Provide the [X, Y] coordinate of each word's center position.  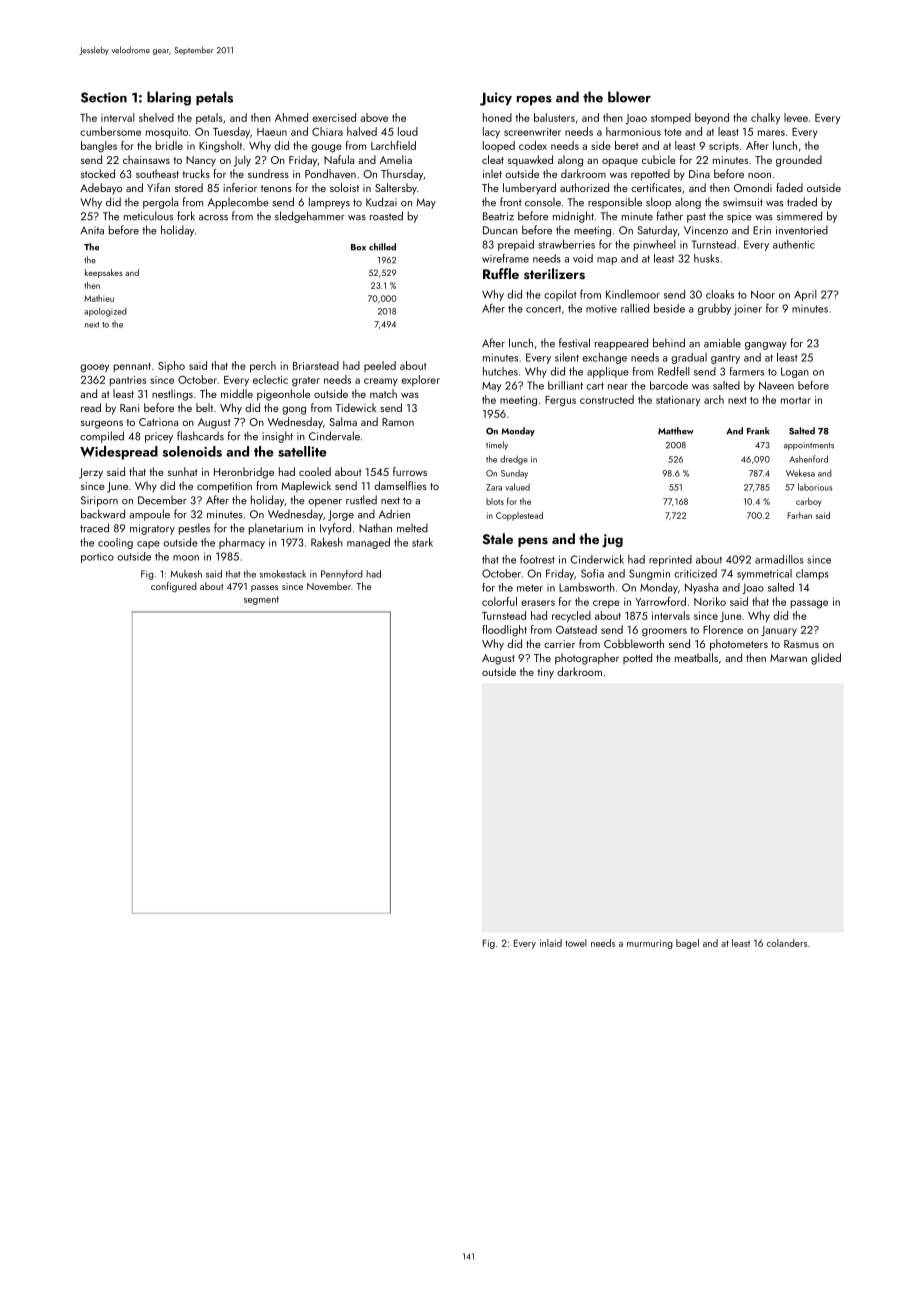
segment [261, 600]
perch [263, 366]
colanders [787, 943]
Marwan [788, 658]
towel [576, 943]
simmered [799, 216]
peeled [380, 366]
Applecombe [238, 203]
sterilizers [554, 274]
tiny [545, 673]
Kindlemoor [633, 294]
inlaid [551, 943]
